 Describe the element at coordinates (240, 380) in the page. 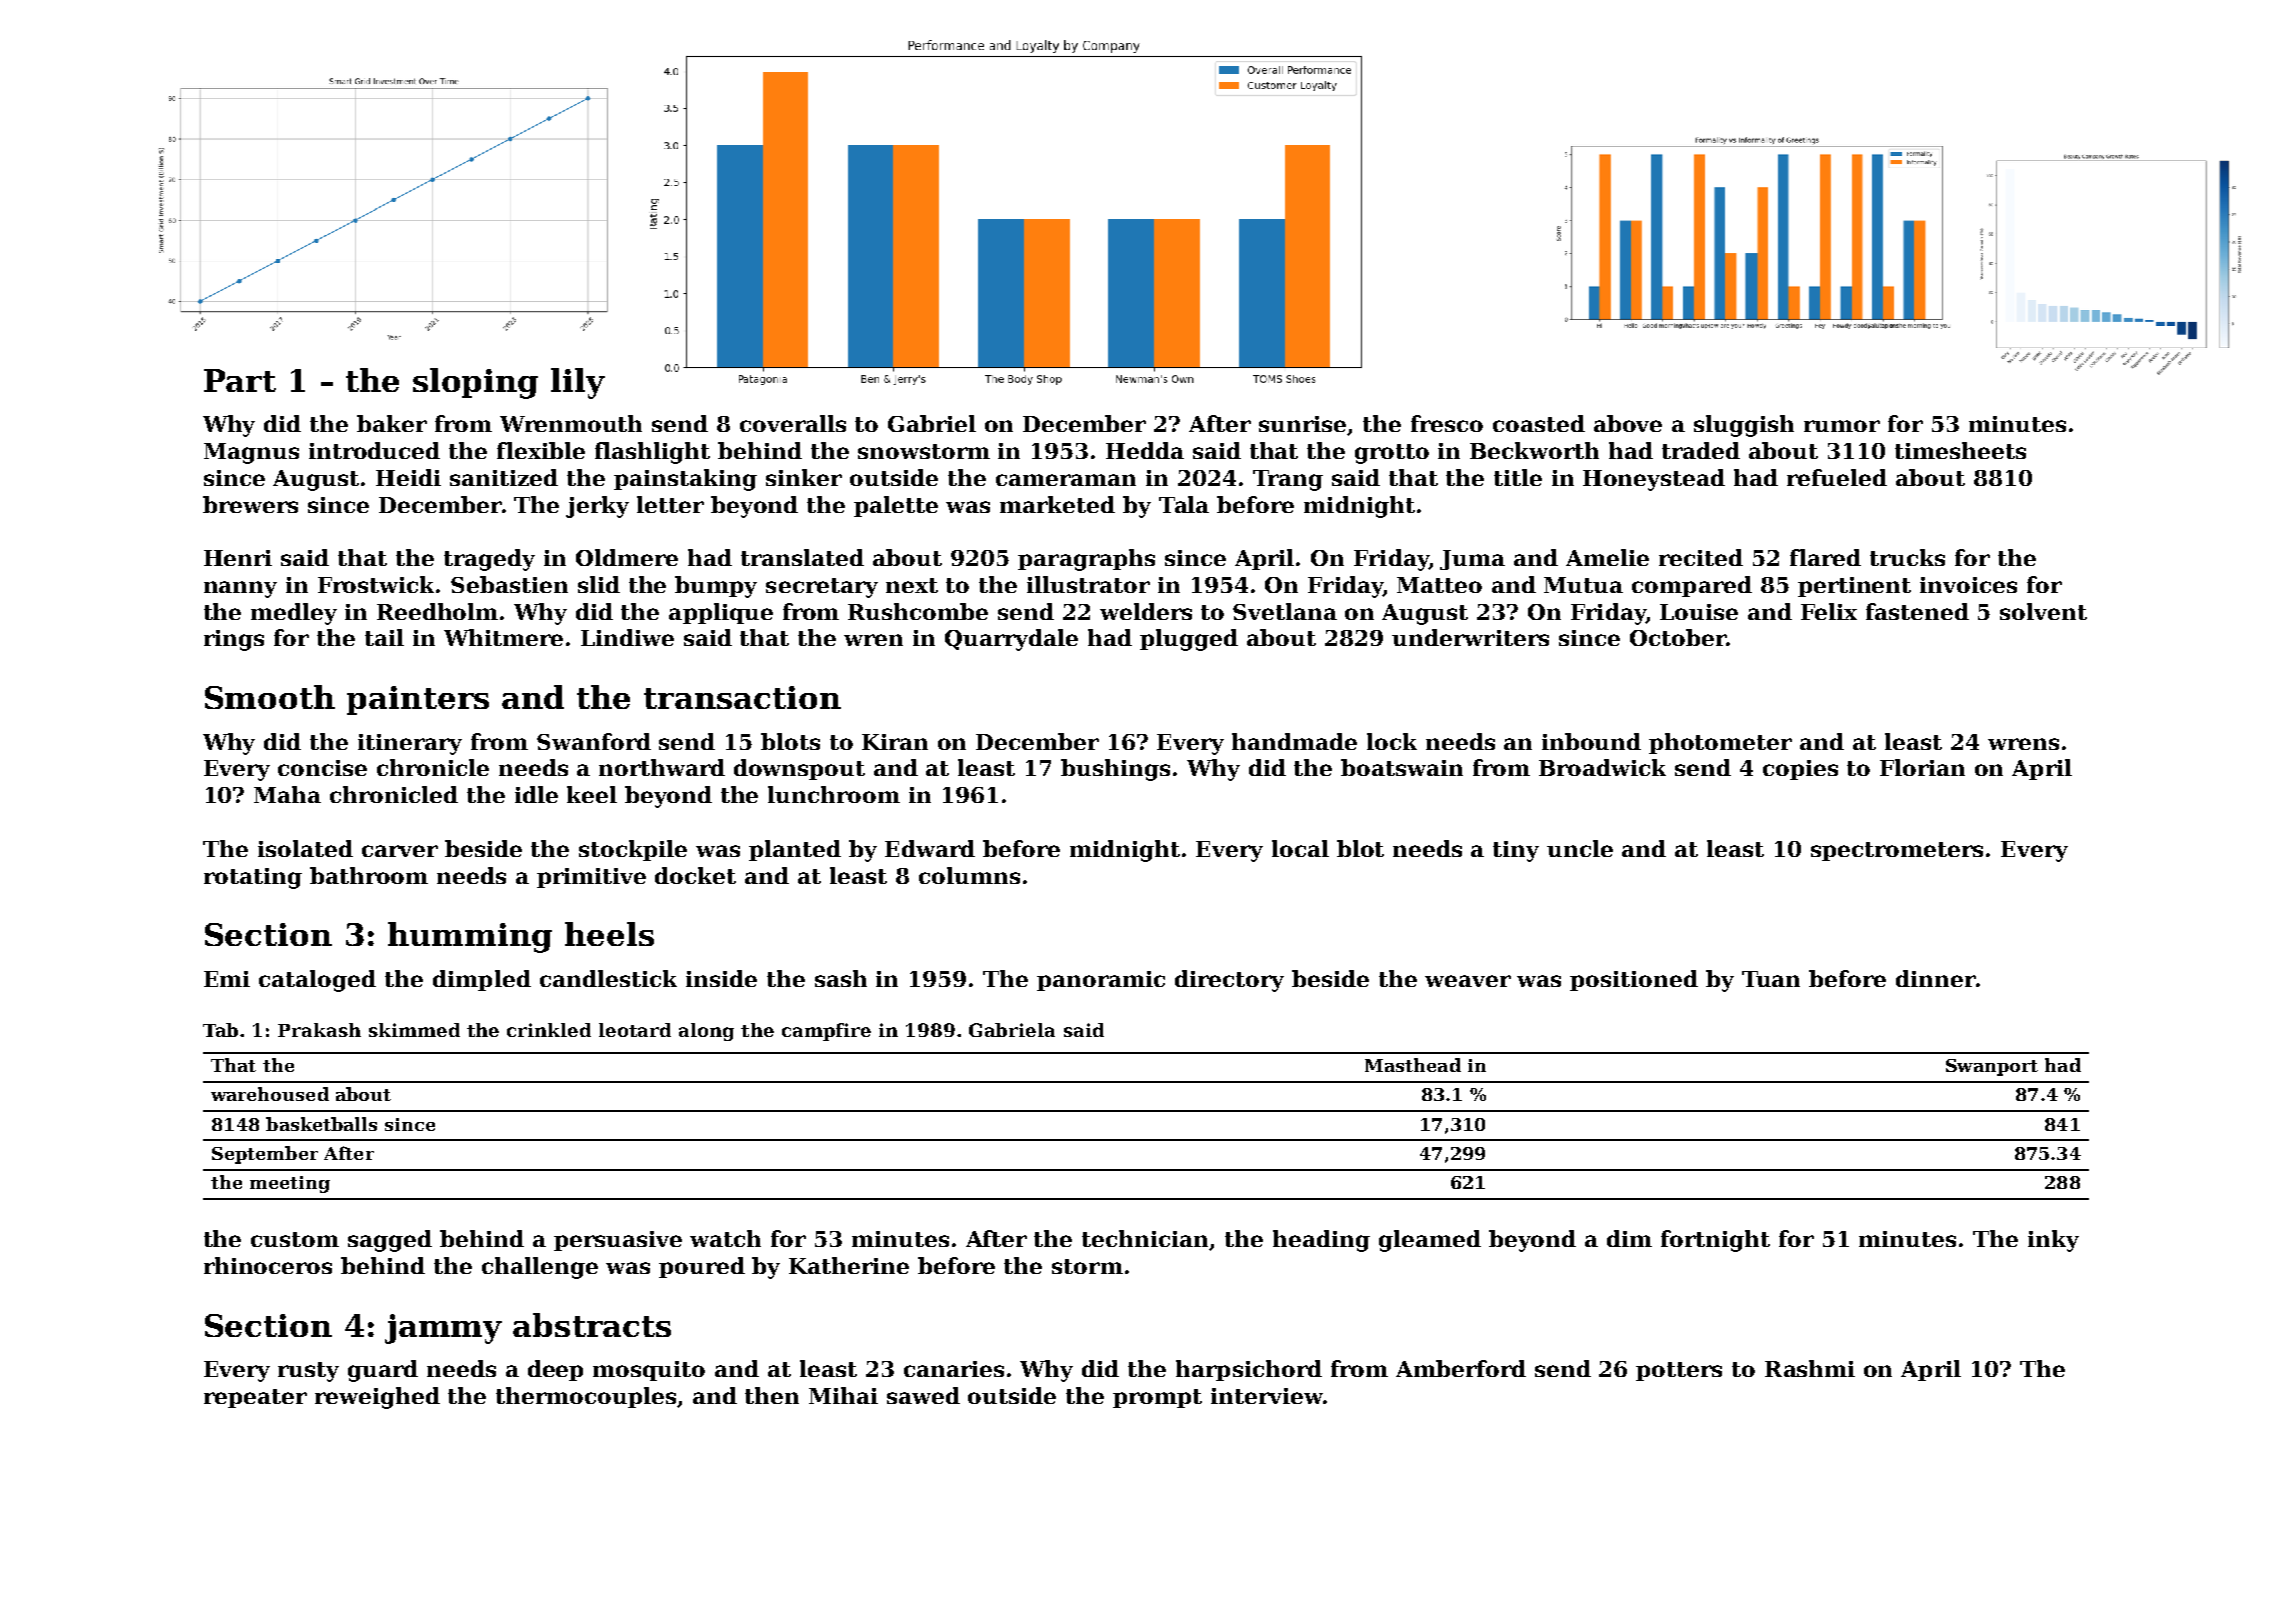

I see `Part` at that location.
